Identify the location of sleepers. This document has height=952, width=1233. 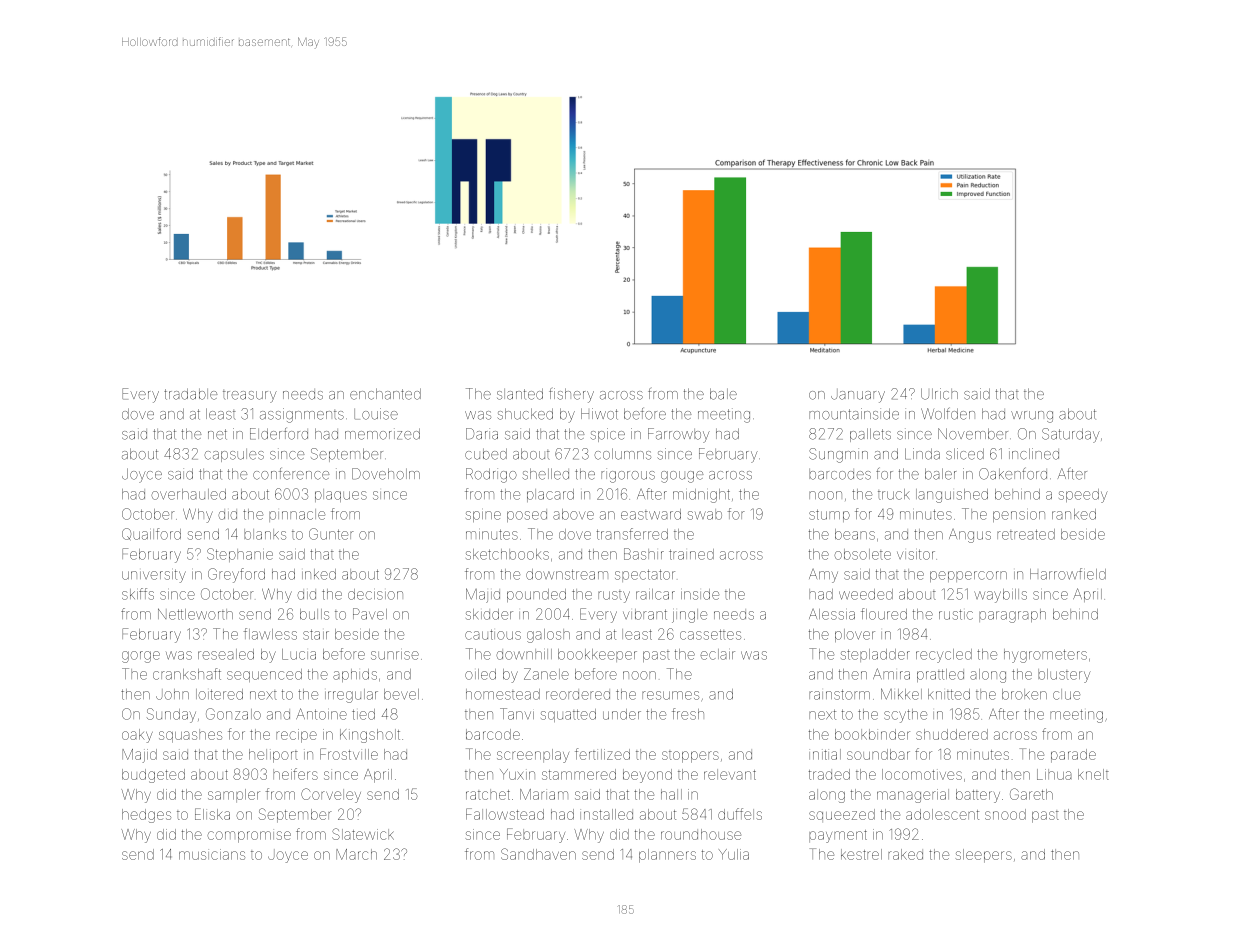
(984, 856).
